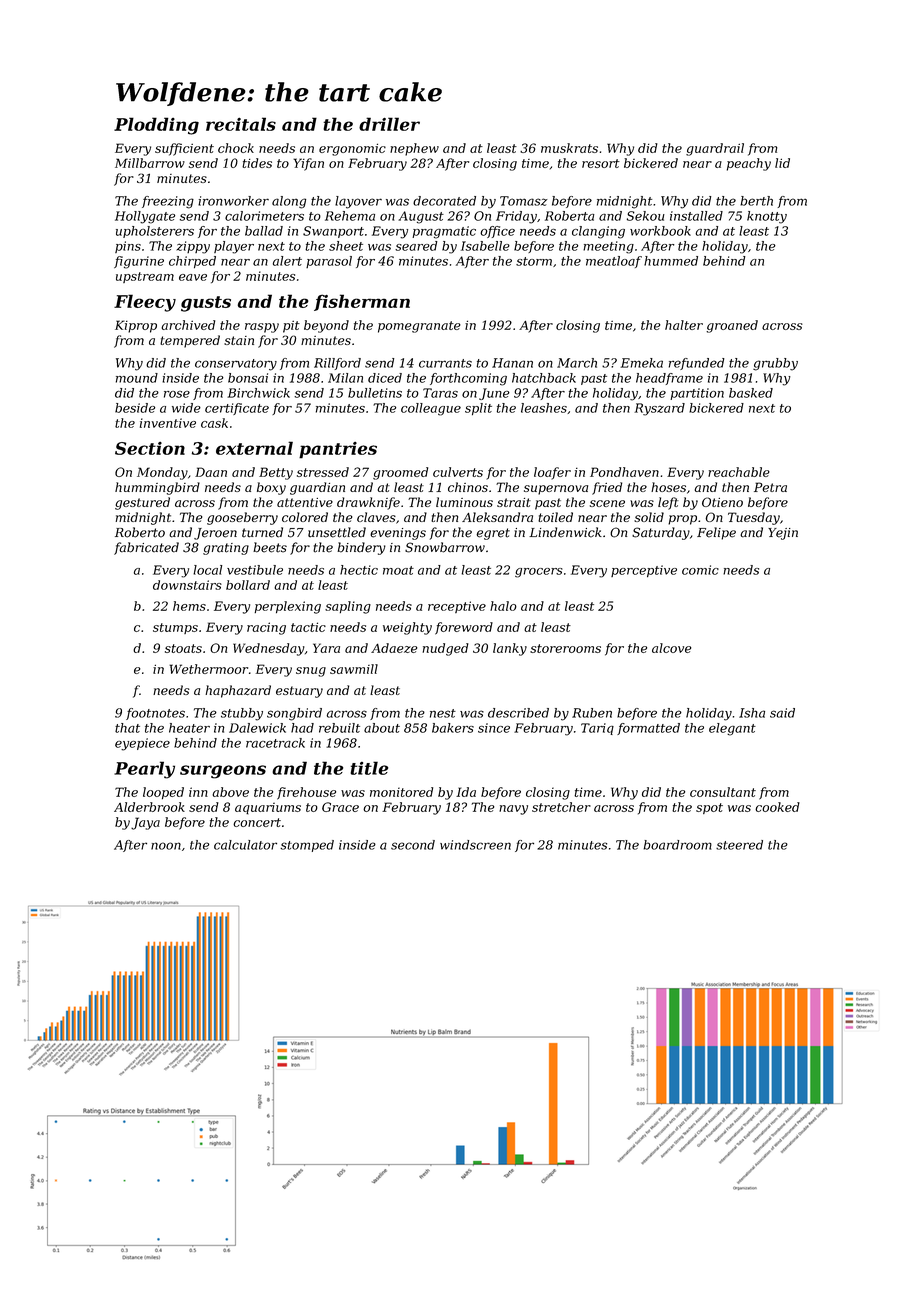  I want to click on recitals, so click(241, 124).
